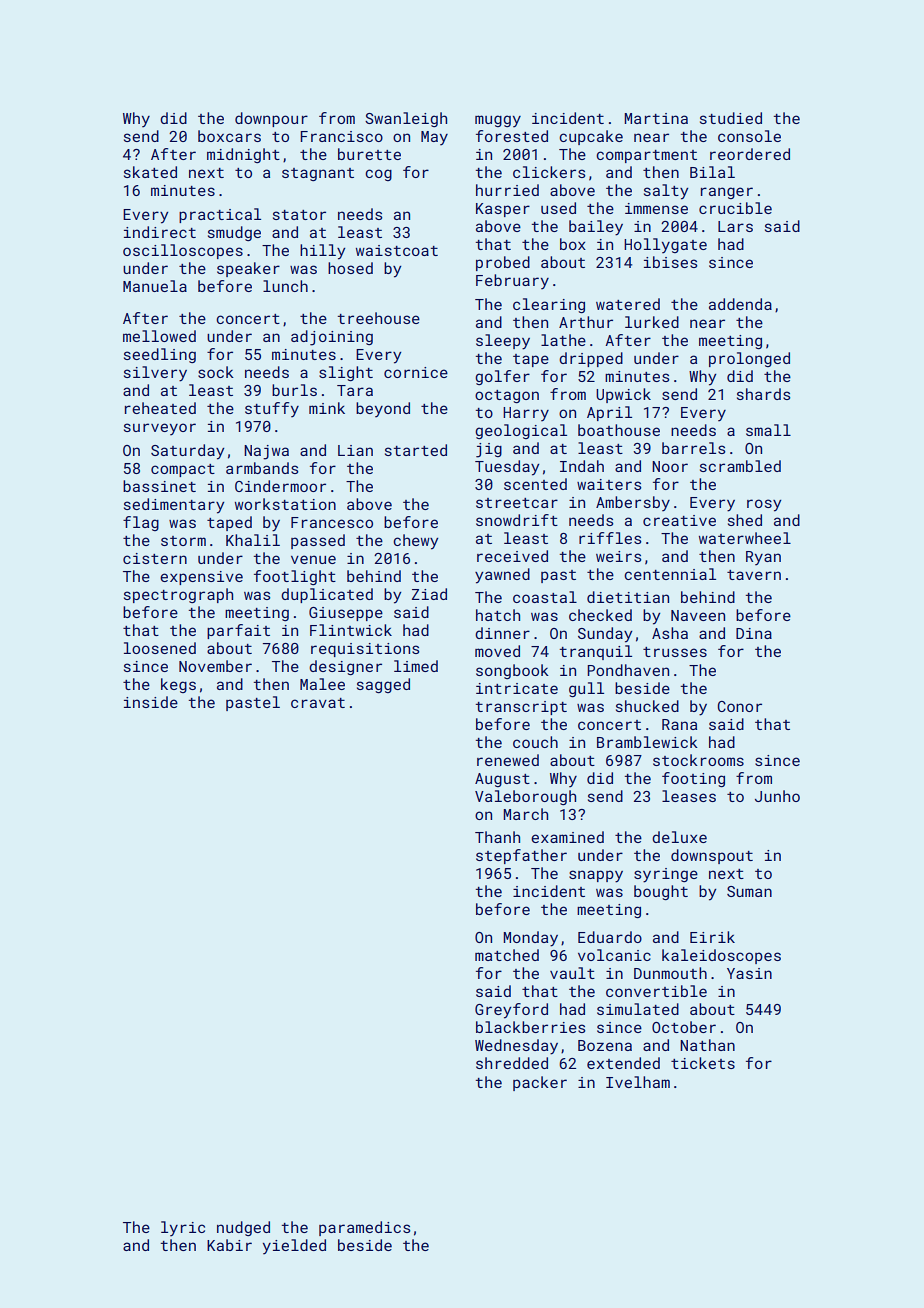 The image size is (924, 1308). Describe the element at coordinates (638, 1082) in the document. I see `Ivelham` at that location.
